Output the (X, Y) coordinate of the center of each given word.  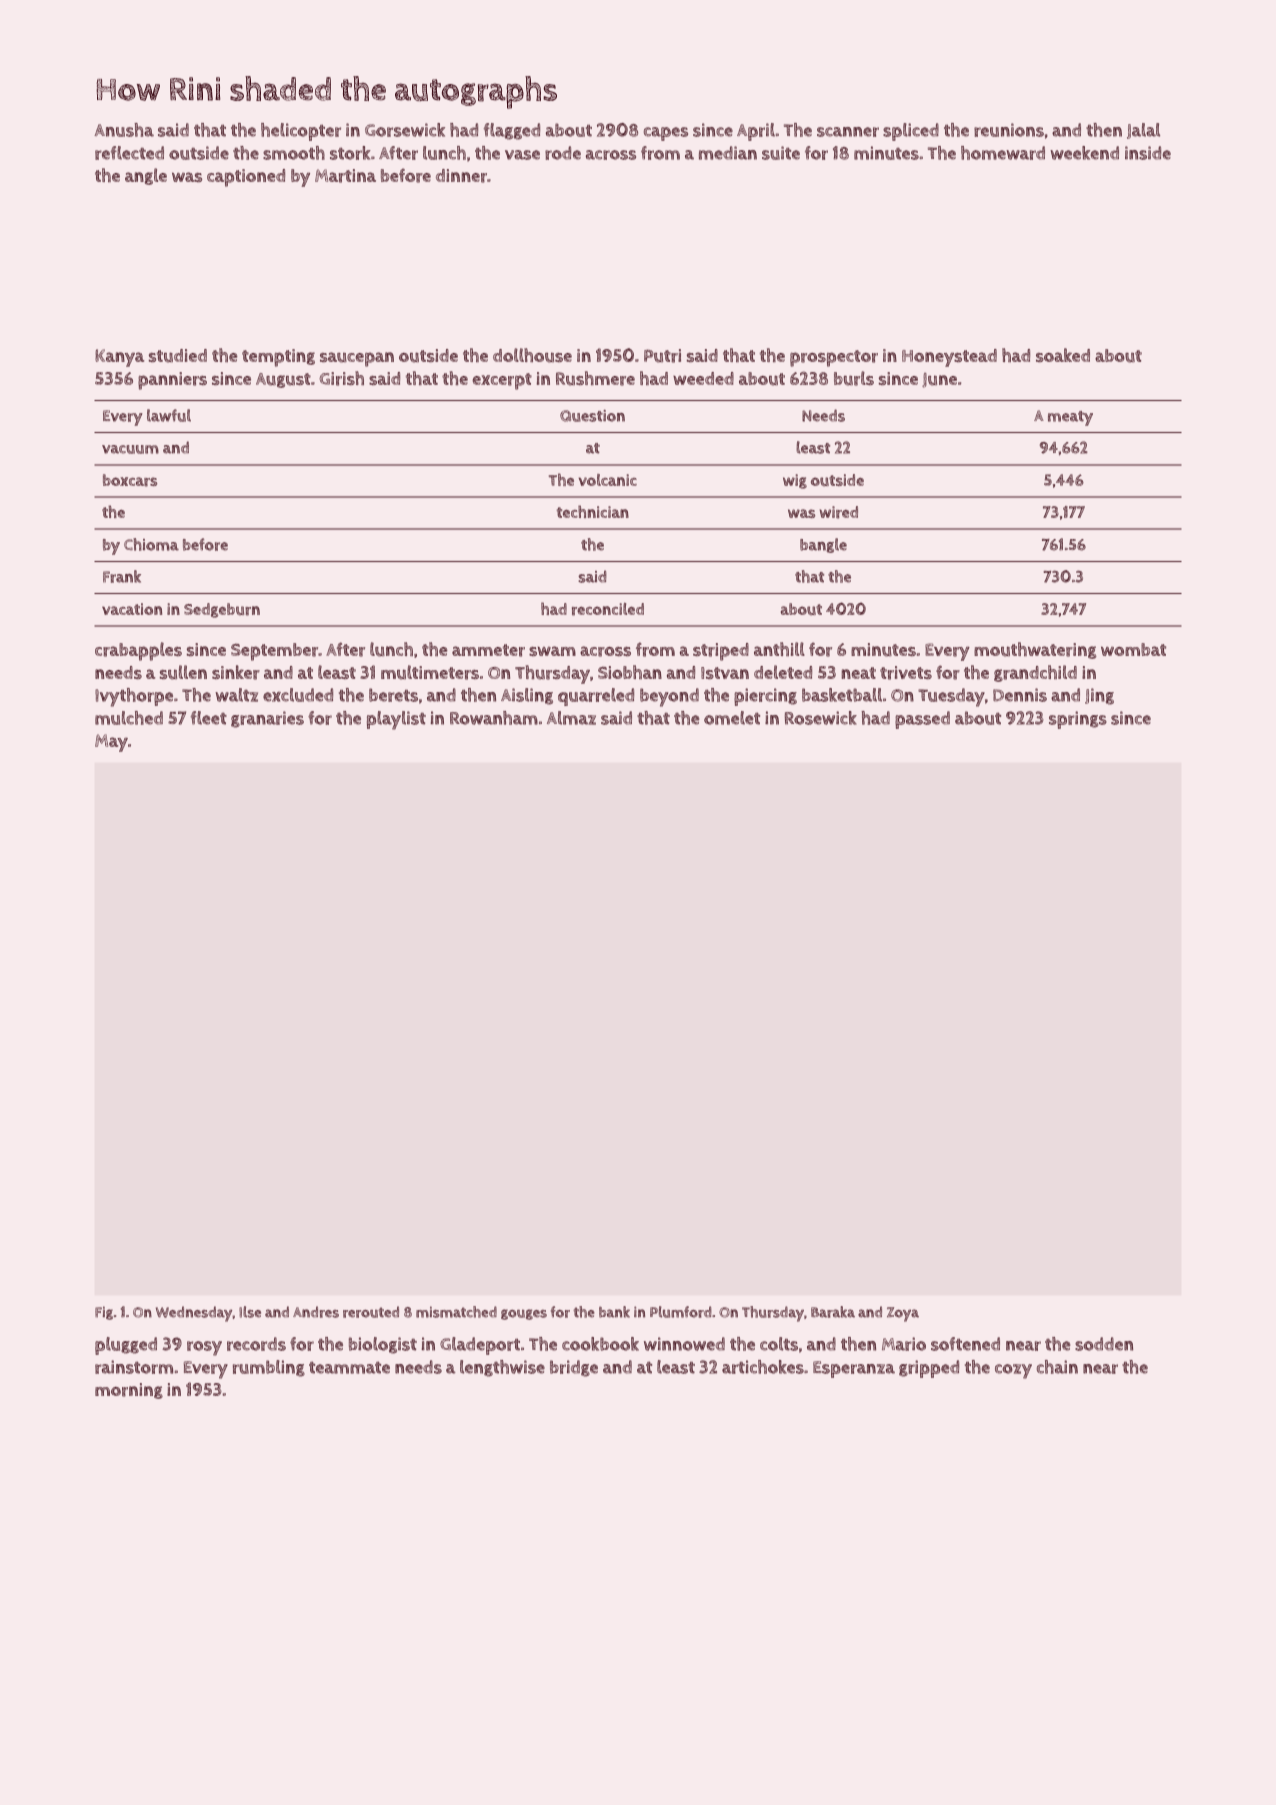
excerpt (502, 381)
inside (1148, 153)
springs (1078, 720)
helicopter (301, 132)
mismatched (456, 1312)
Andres (316, 1312)
